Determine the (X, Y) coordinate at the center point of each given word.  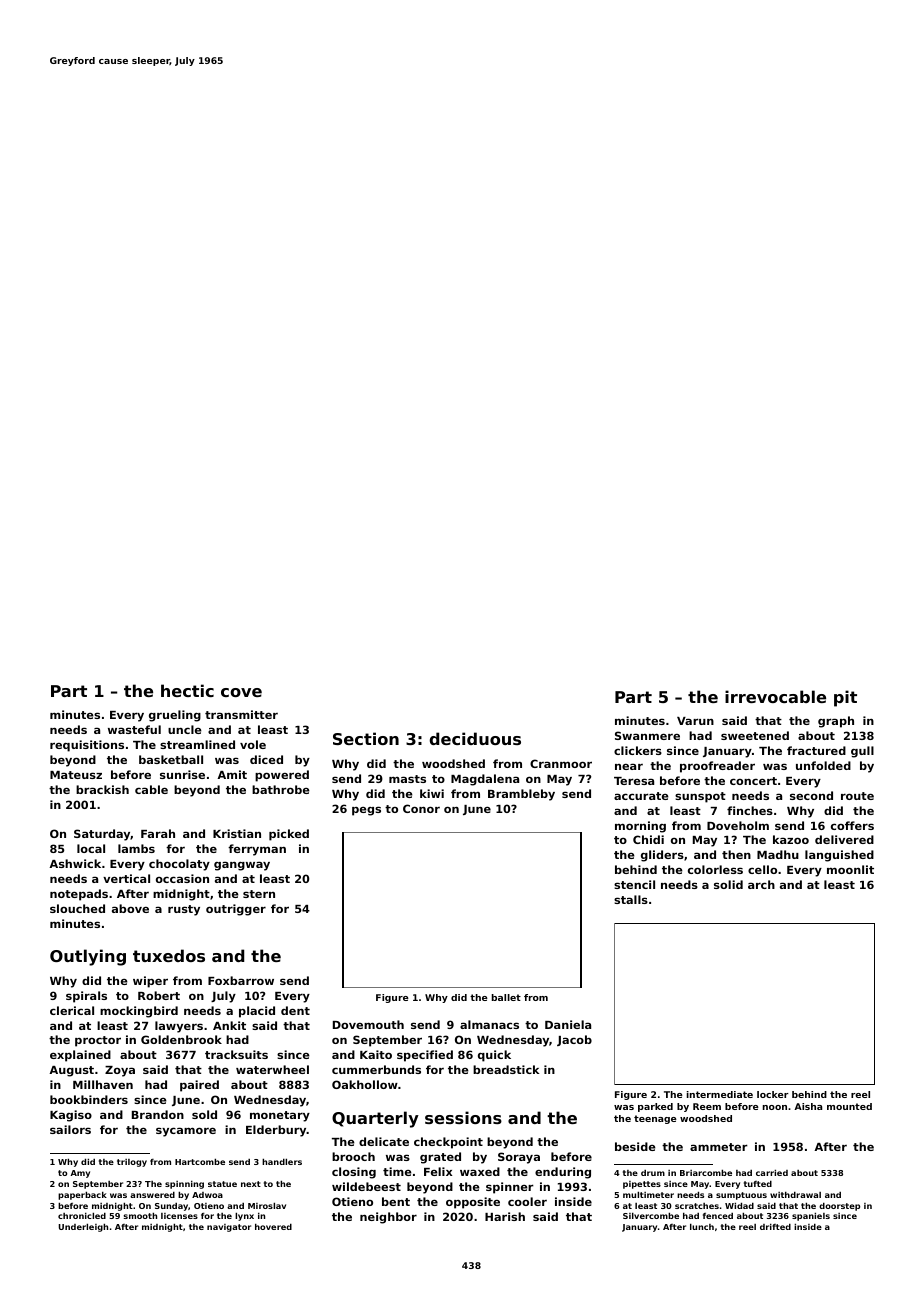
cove (241, 692)
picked (289, 835)
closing (354, 1173)
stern (259, 894)
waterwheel (272, 1069)
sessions (463, 1117)
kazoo (791, 839)
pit (845, 698)
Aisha (808, 1106)
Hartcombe (200, 1161)
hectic (187, 690)
